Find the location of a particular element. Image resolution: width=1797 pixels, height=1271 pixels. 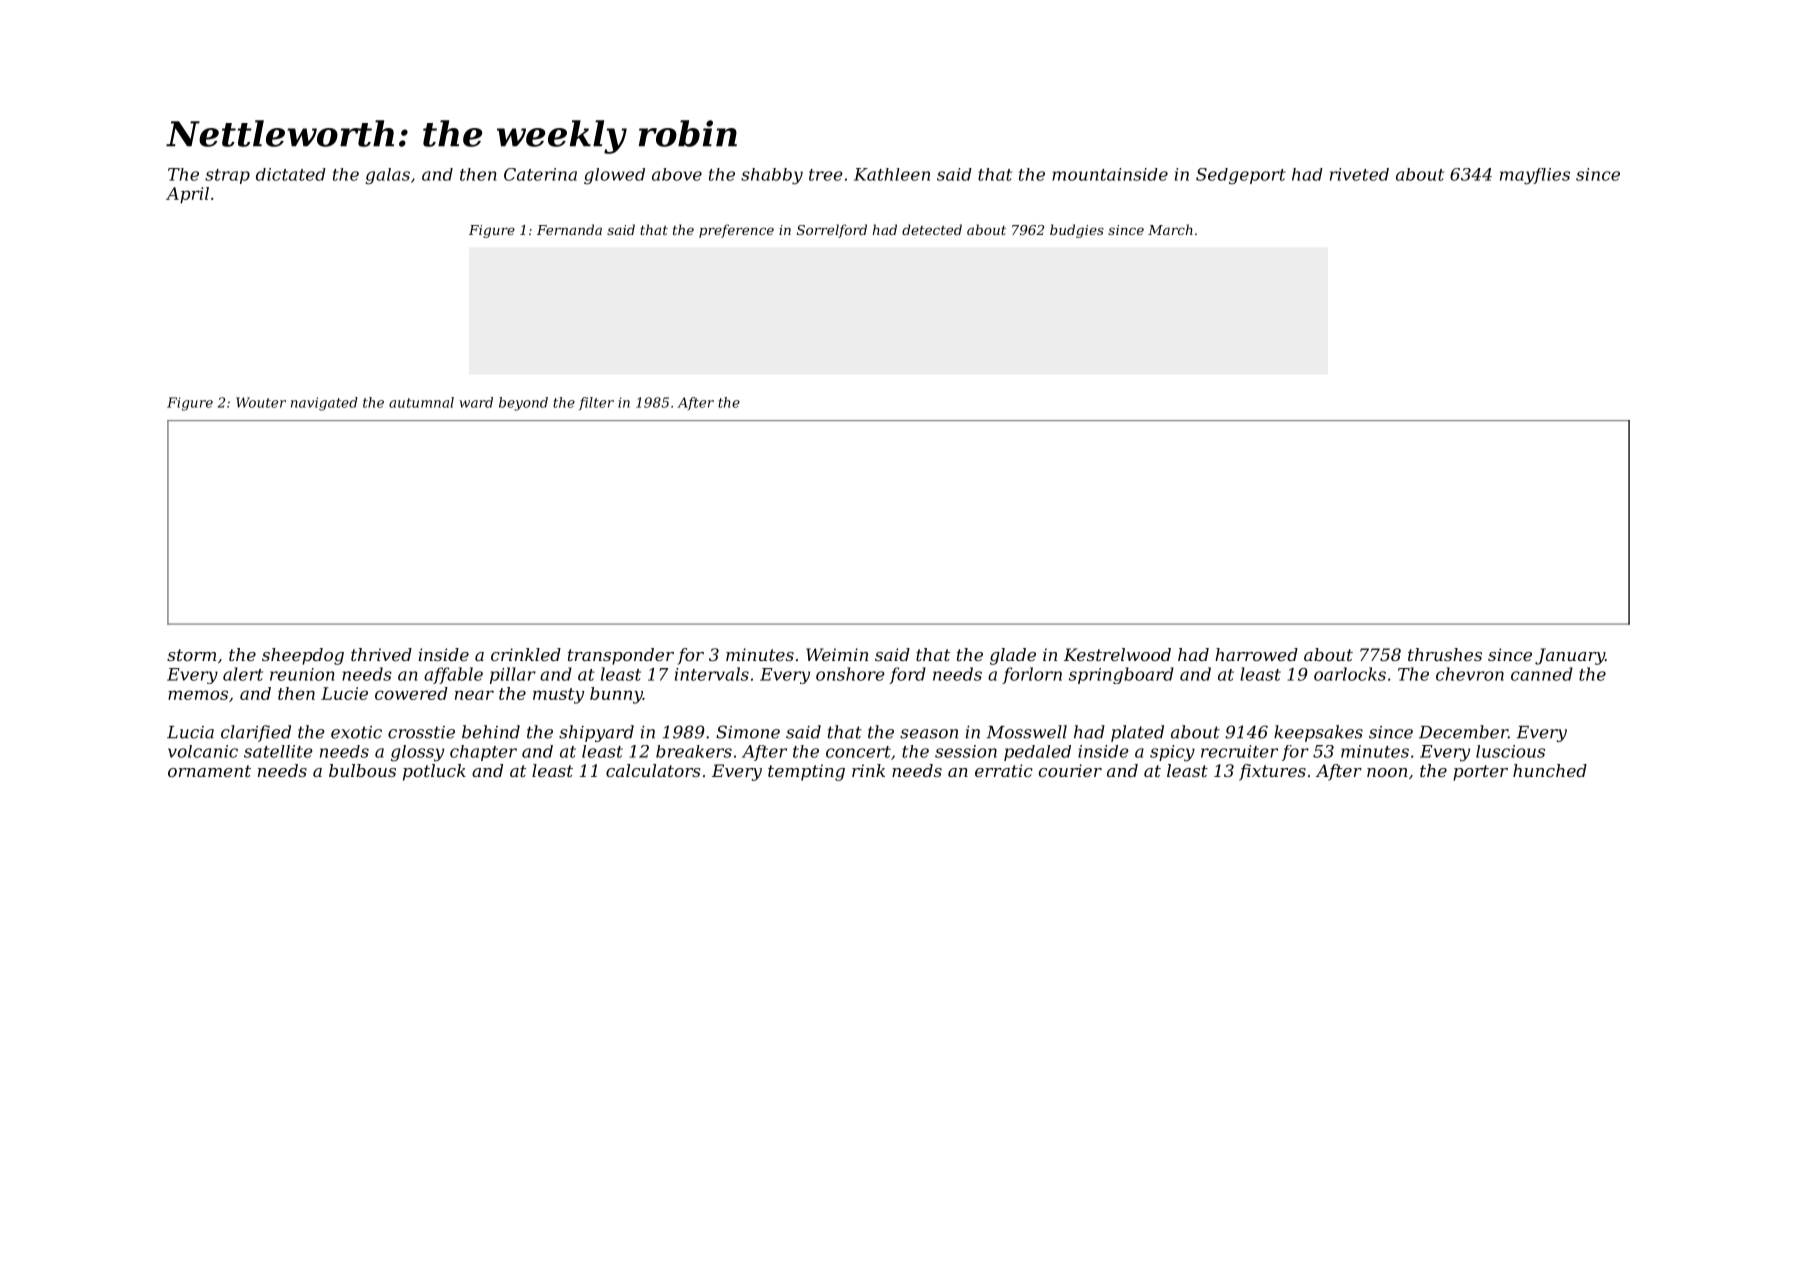

glade is located at coordinates (1013, 656).
